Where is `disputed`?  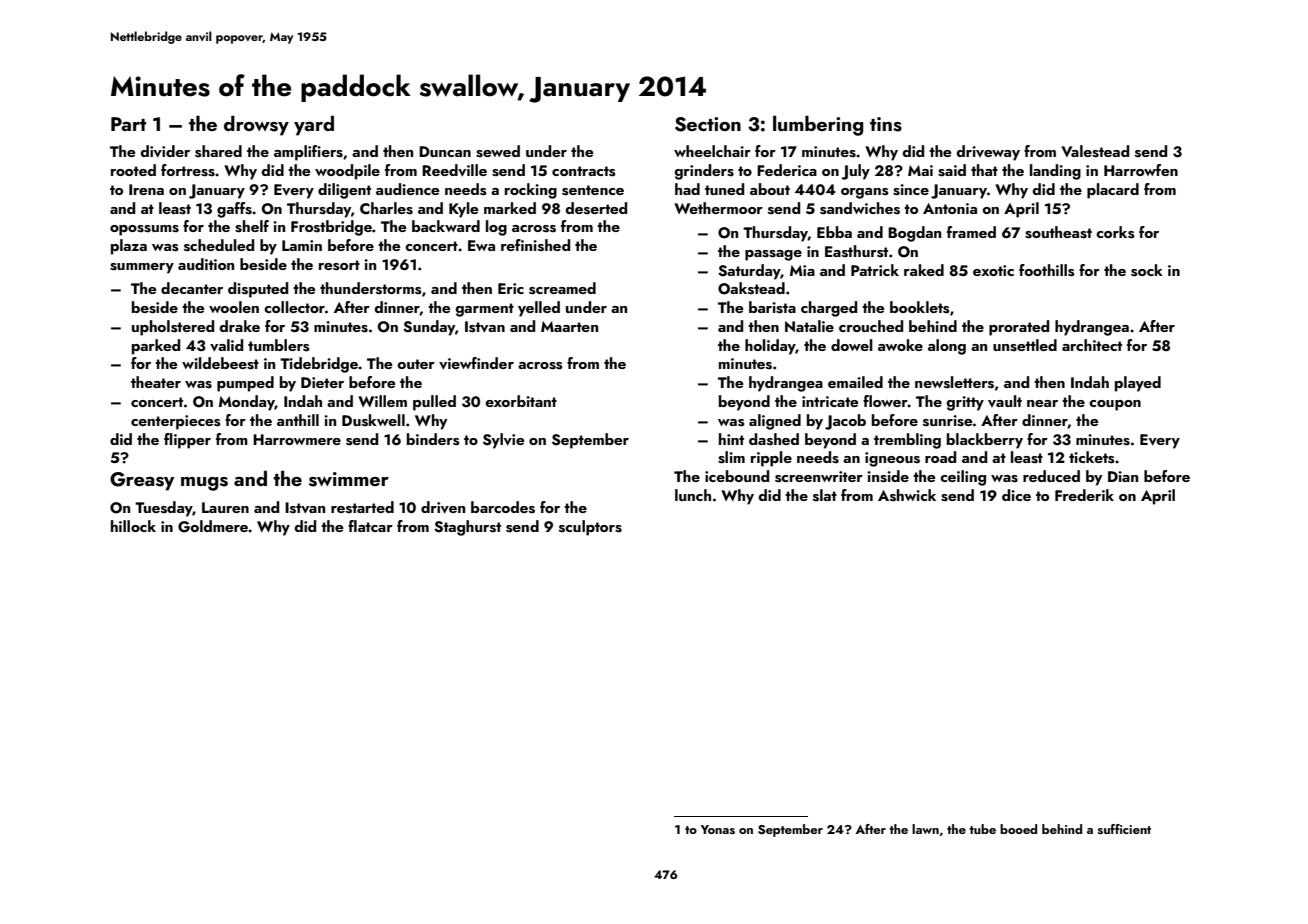 disputed is located at coordinates (258, 290).
